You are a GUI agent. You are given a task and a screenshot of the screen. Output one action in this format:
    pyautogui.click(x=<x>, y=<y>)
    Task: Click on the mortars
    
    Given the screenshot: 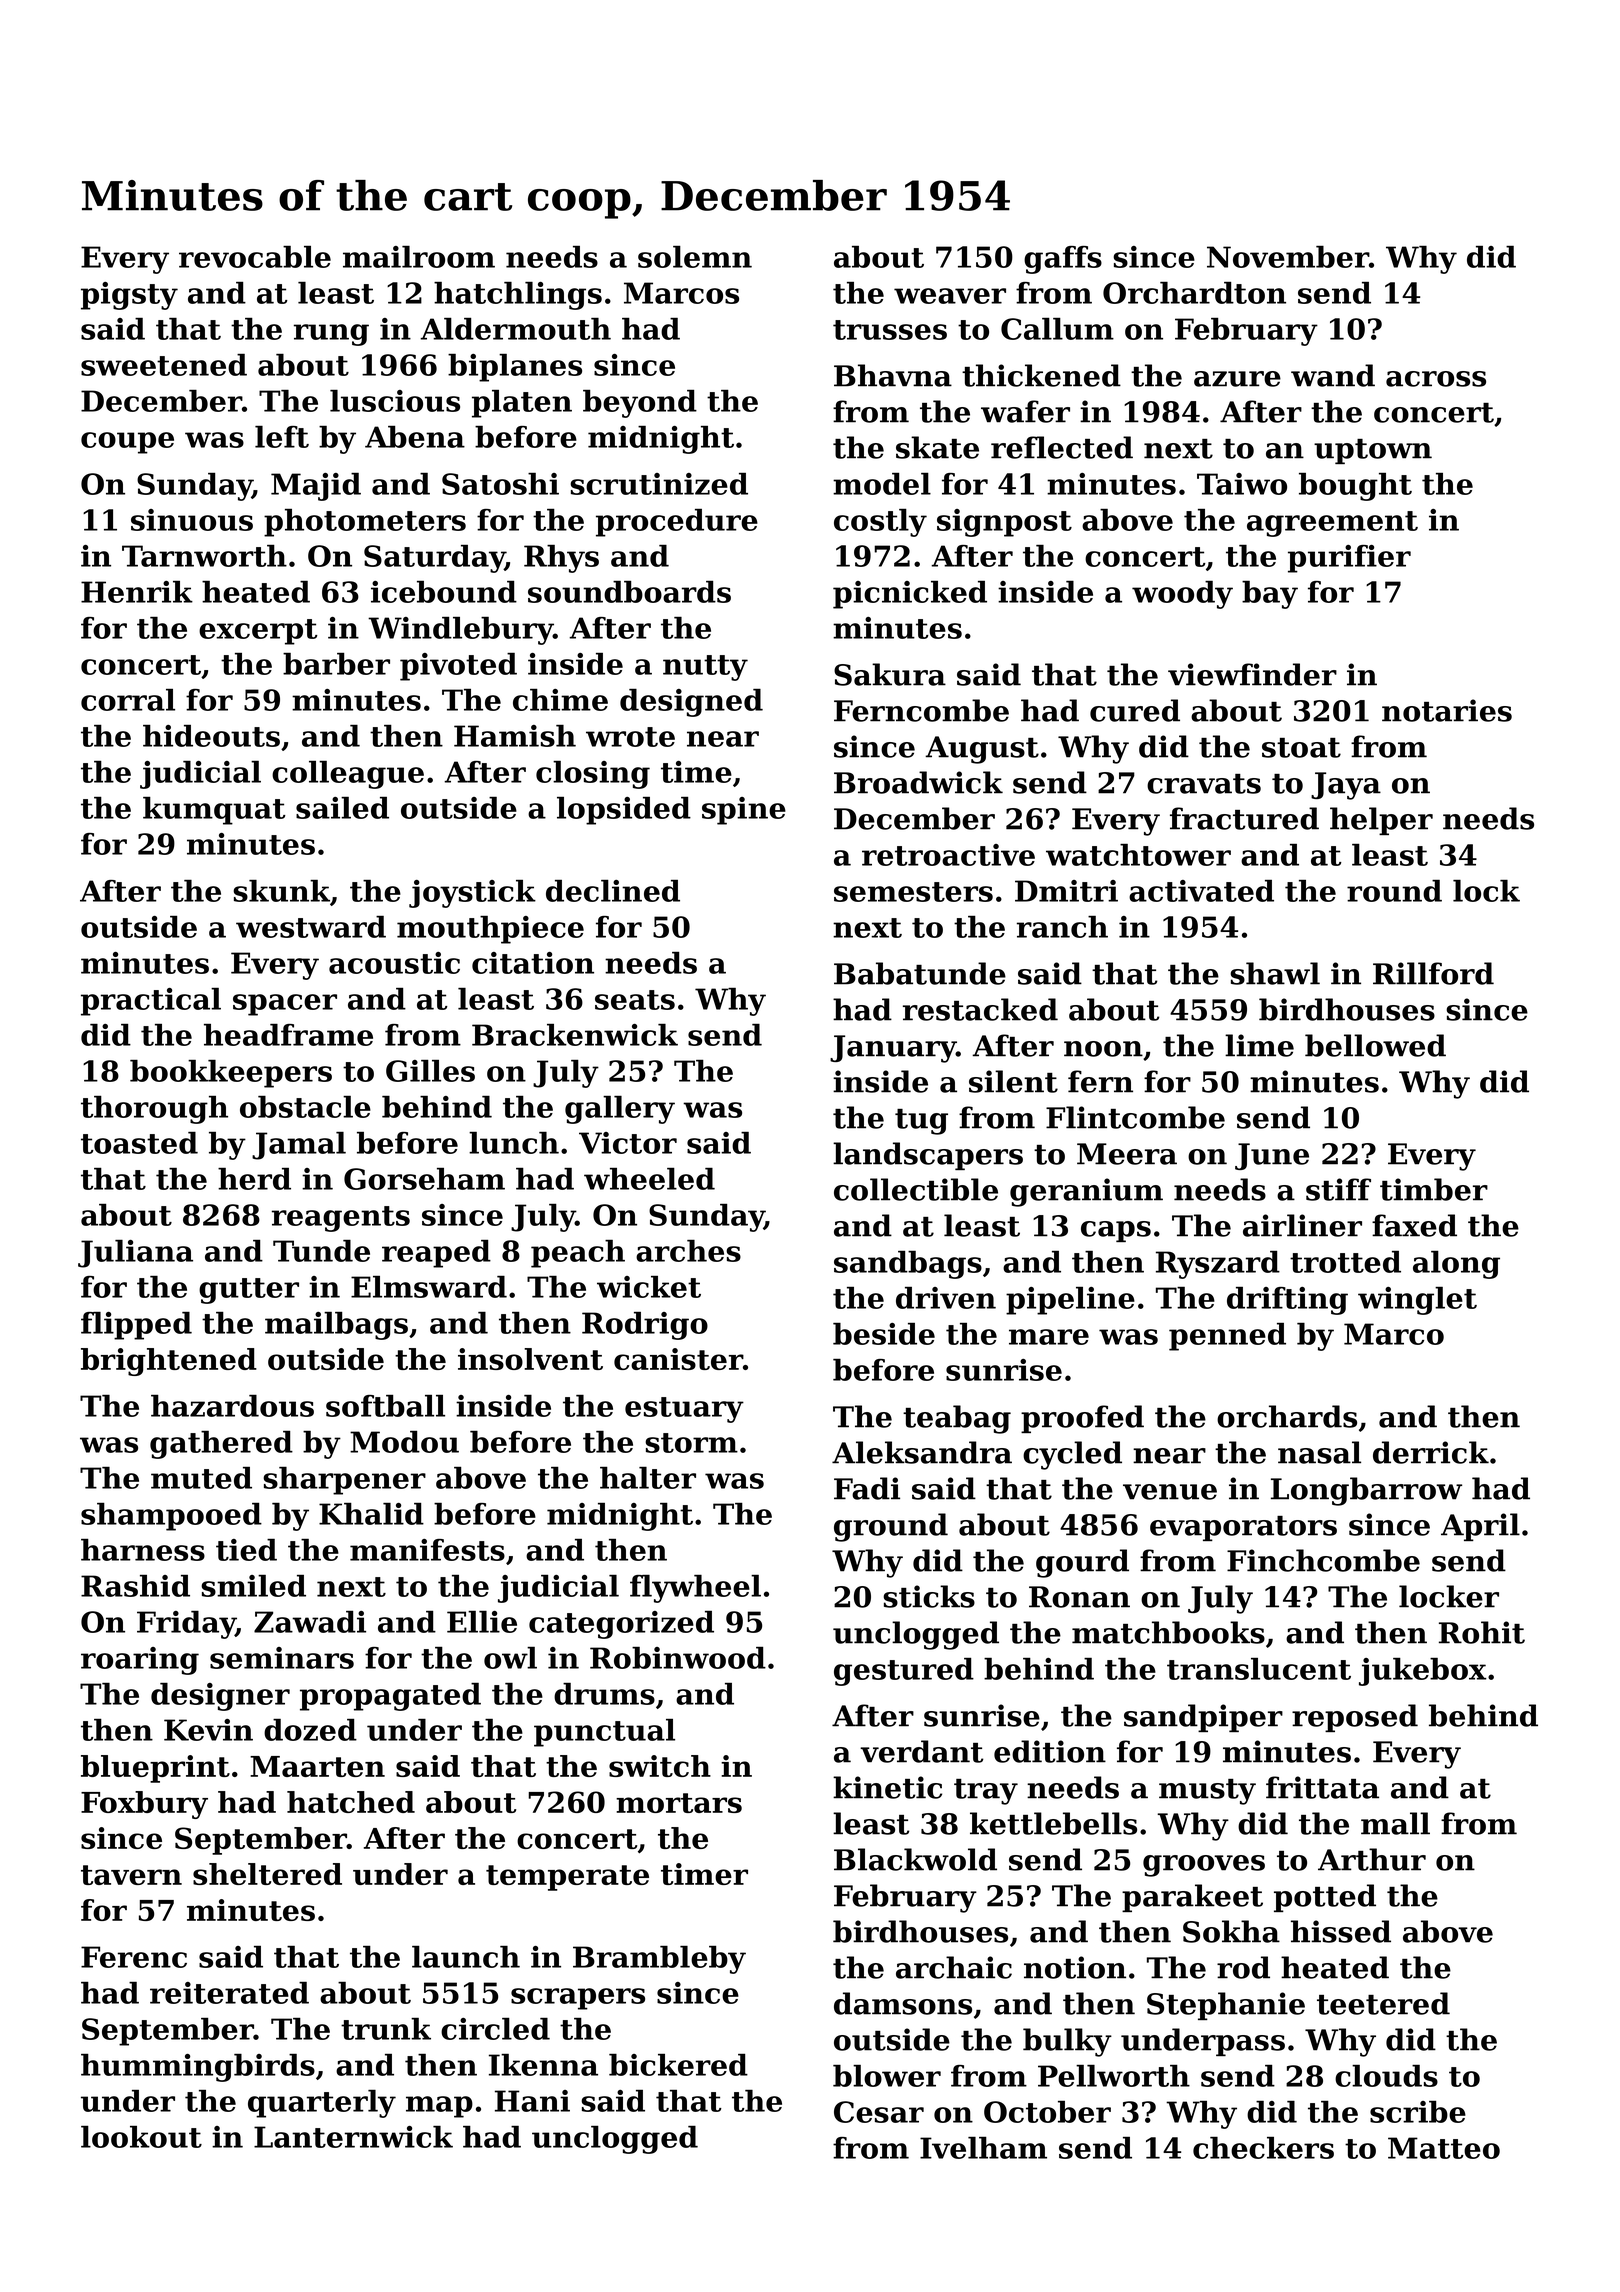 What is the action you would take?
    pyautogui.click(x=679, y=1803)
